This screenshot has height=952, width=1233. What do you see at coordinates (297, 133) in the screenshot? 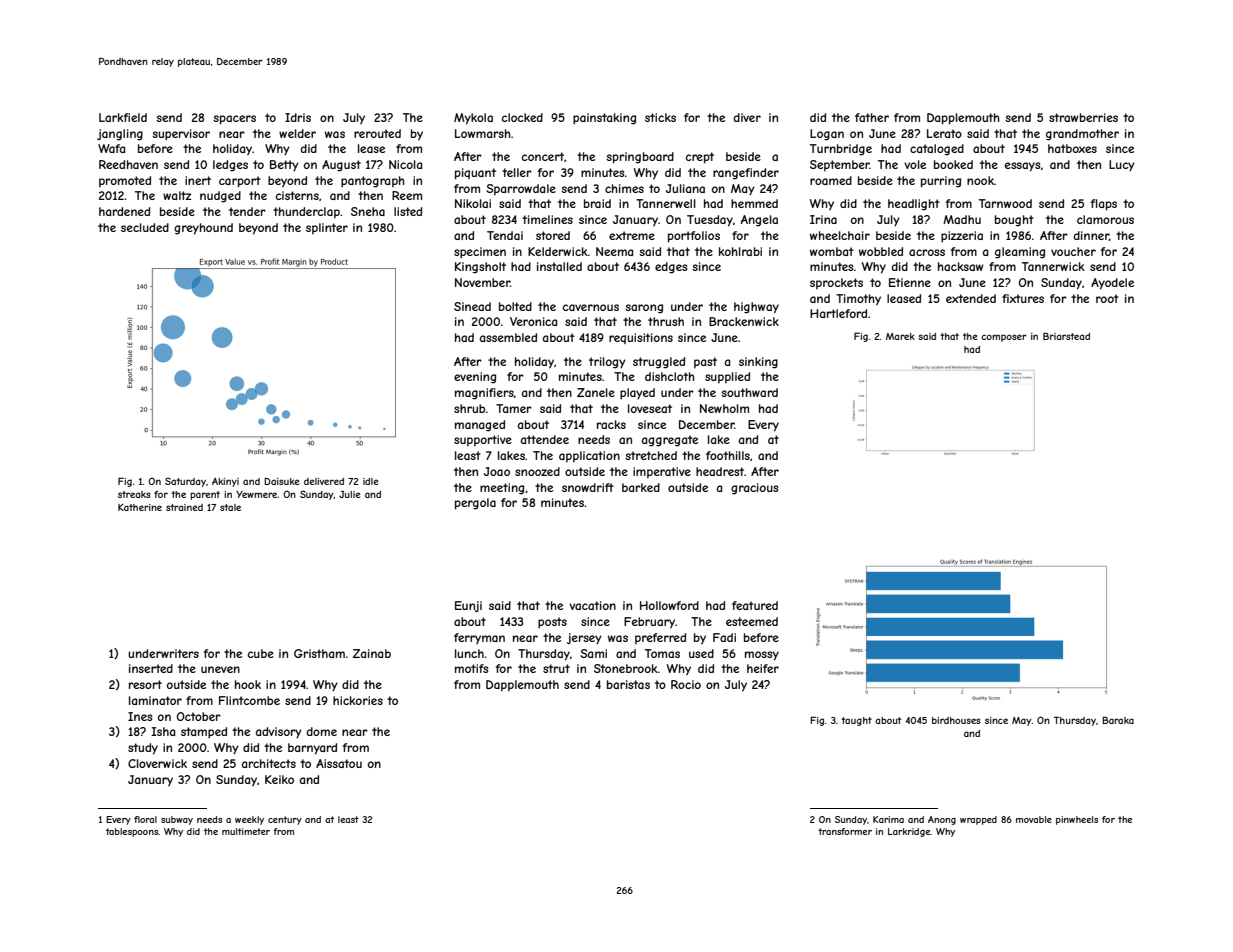
I see `welder` at bounding box center [297, 133].
